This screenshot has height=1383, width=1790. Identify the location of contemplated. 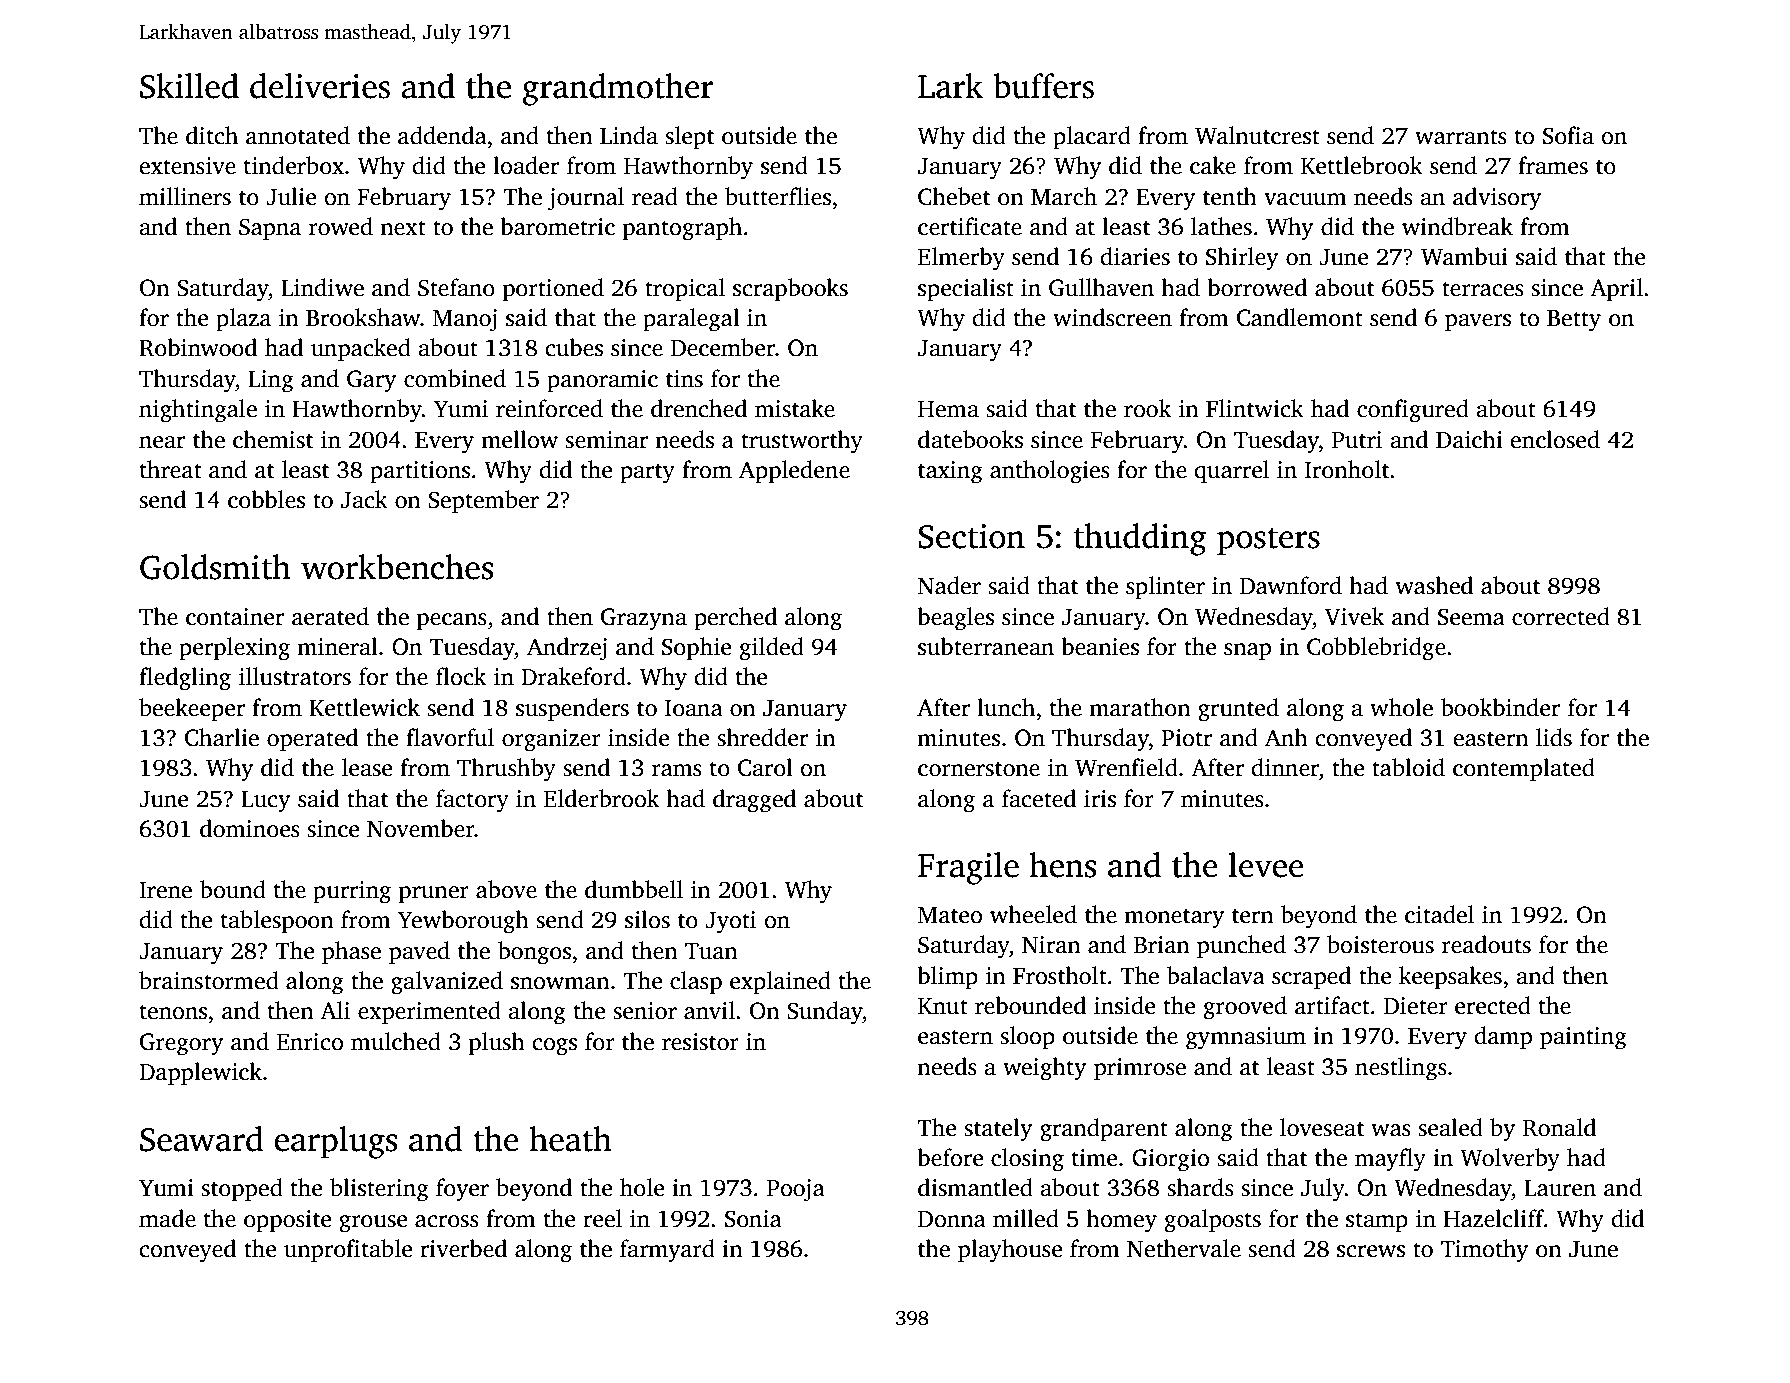
(1524, 769).
